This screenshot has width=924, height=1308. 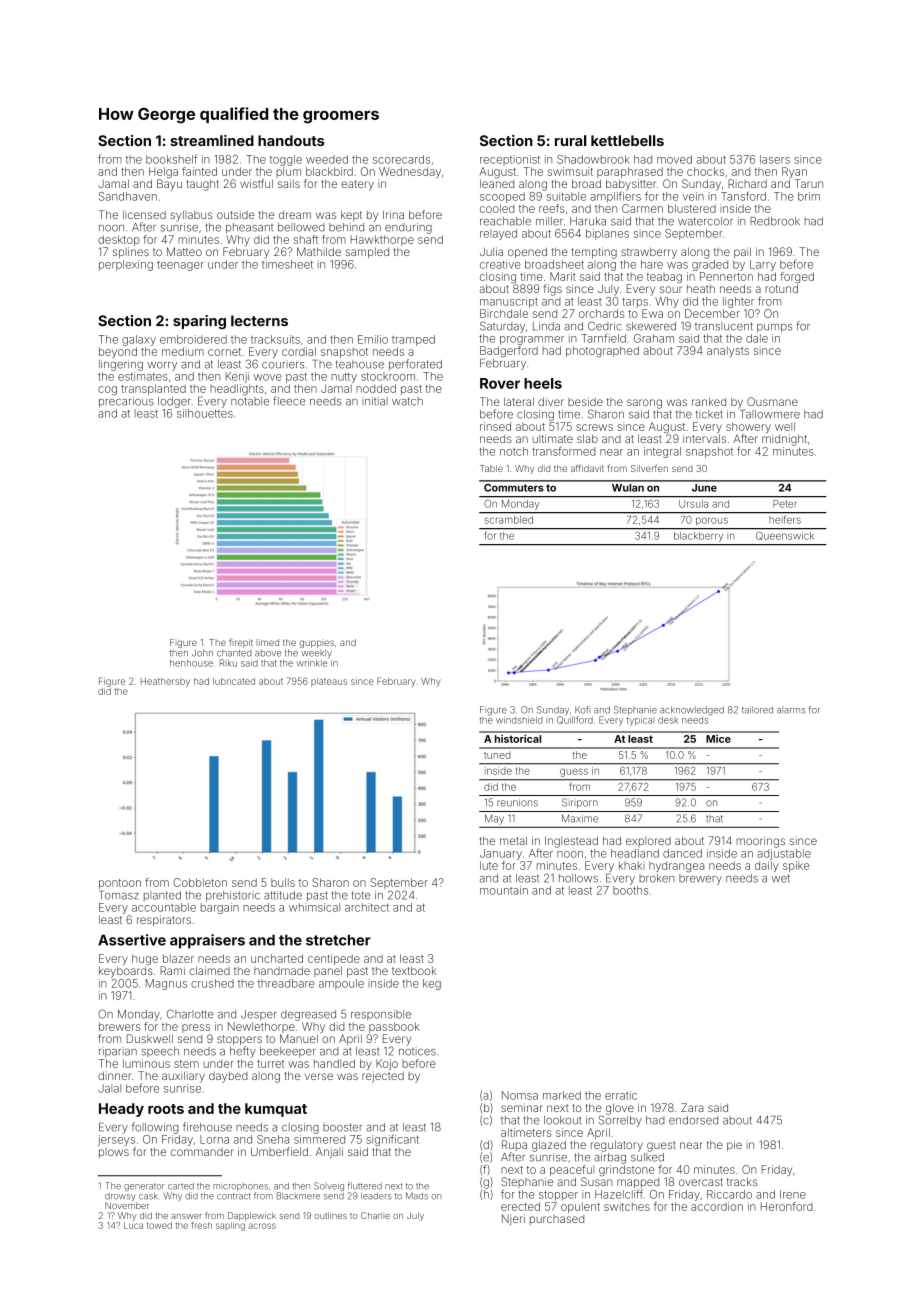 What do you see at coordinates (747, 183) in the screenshot?
I see `Richard` at bounding box center [747, 183].
